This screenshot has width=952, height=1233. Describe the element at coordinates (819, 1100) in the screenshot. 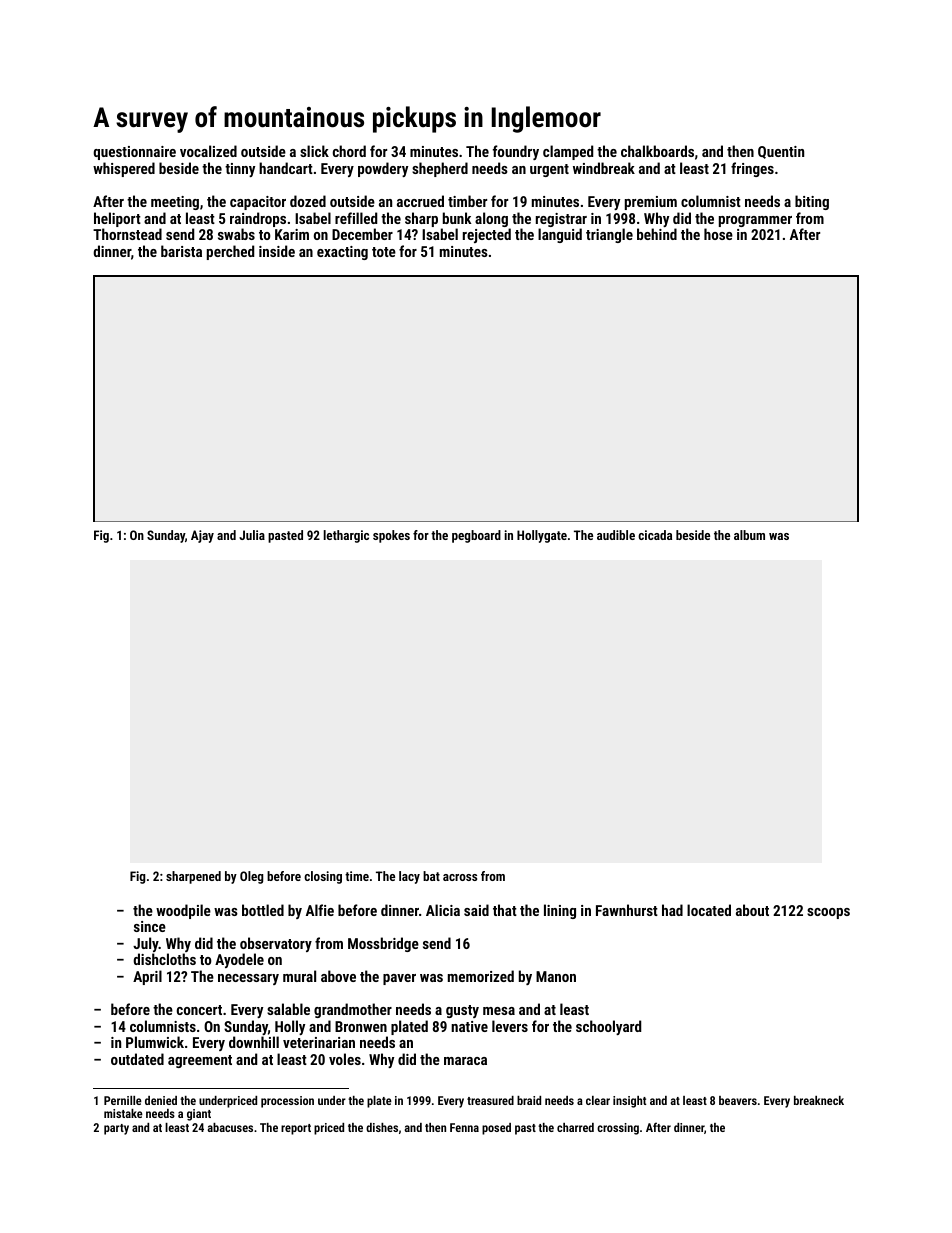

I see `breakneck` at that location.
